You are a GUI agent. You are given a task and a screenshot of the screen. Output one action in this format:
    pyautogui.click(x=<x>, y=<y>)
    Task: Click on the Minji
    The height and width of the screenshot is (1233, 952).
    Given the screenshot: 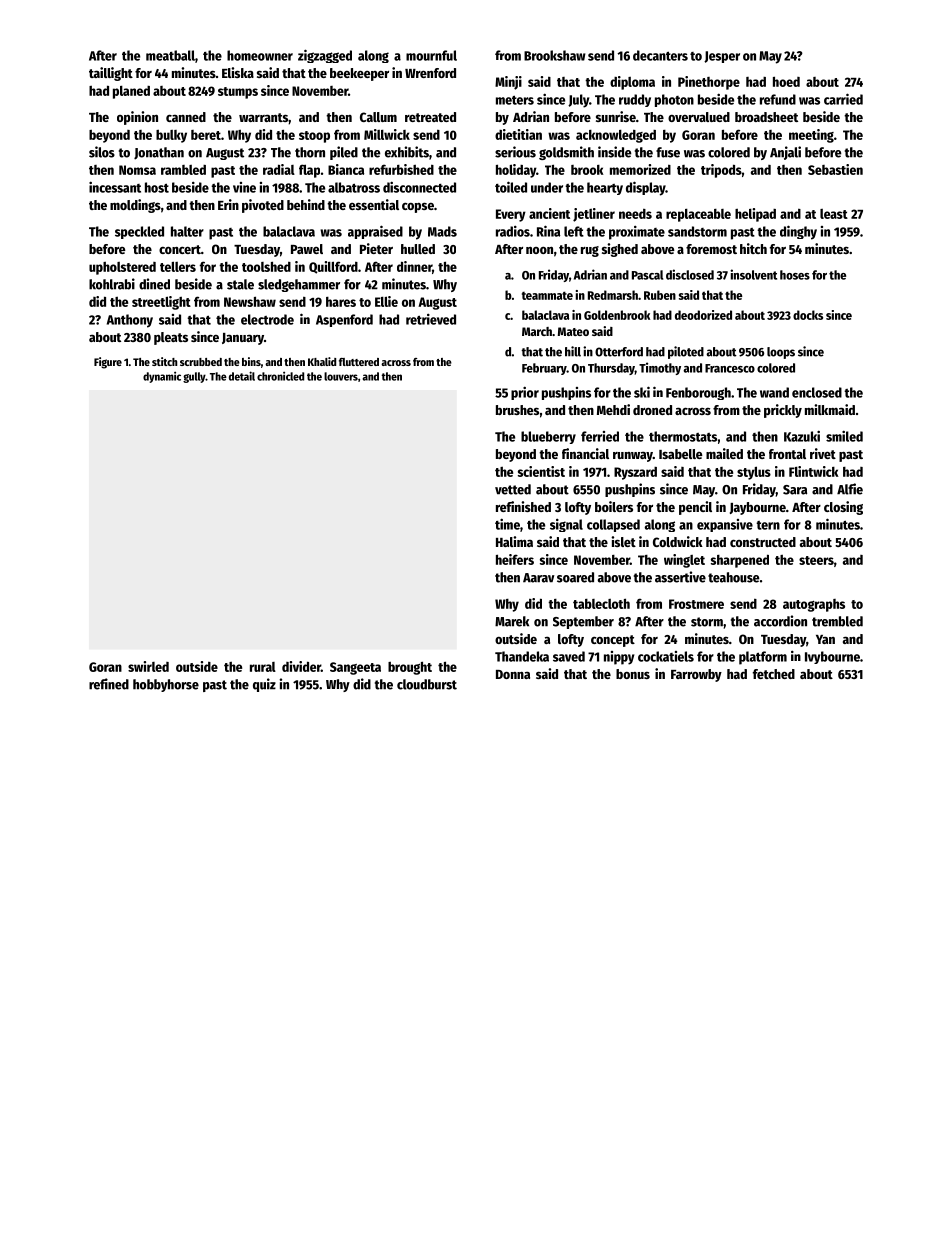 What is the action you would take?
    pyautogui.click(x=508, y=83)
